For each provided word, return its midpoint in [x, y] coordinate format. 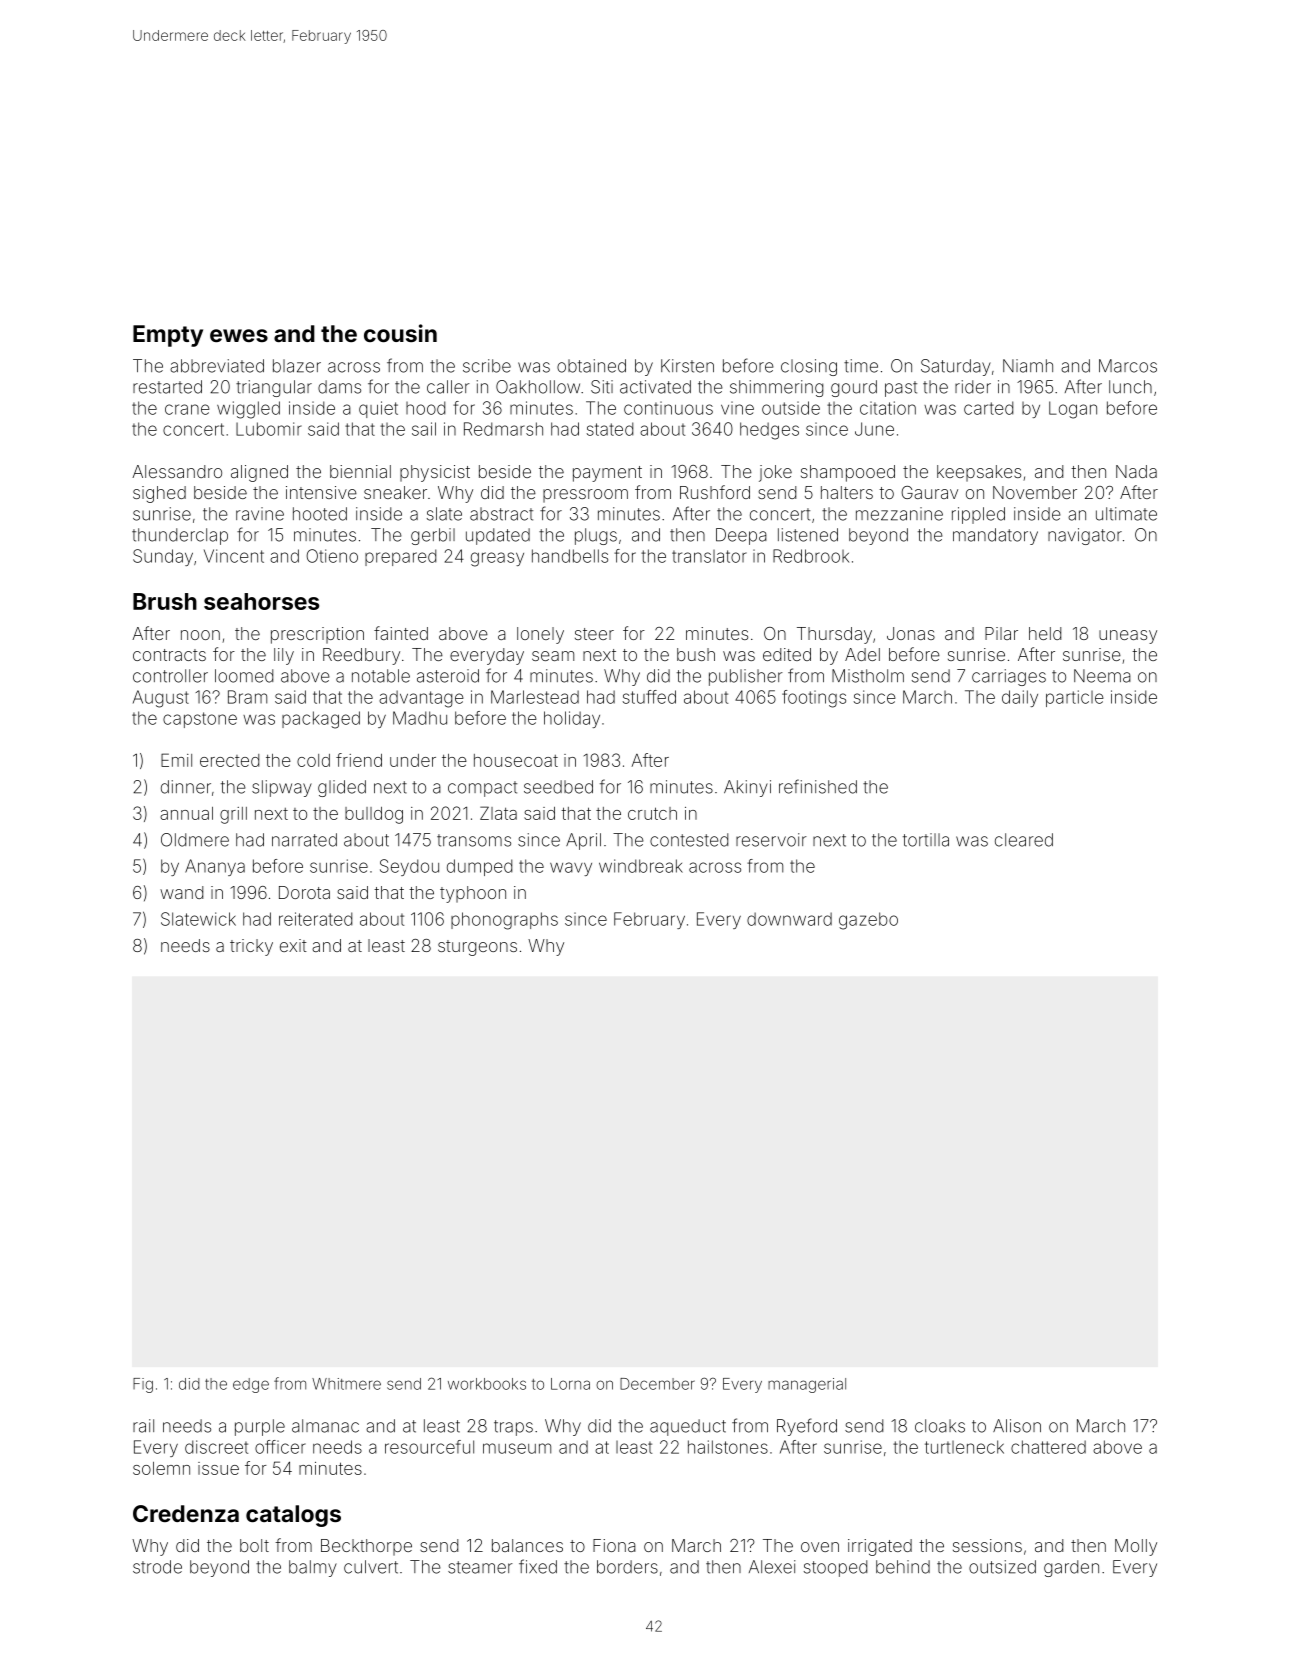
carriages [1009, 677]
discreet [216, 1447]
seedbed [558, 787]
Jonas [911, 633]
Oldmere [195, 840]
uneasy [1128, 637]
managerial [807, 1385]
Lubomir [269, 429]
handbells [570, 556]
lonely [540, 635]
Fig [143, 1385]
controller [170, 676]
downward [789, 919]
